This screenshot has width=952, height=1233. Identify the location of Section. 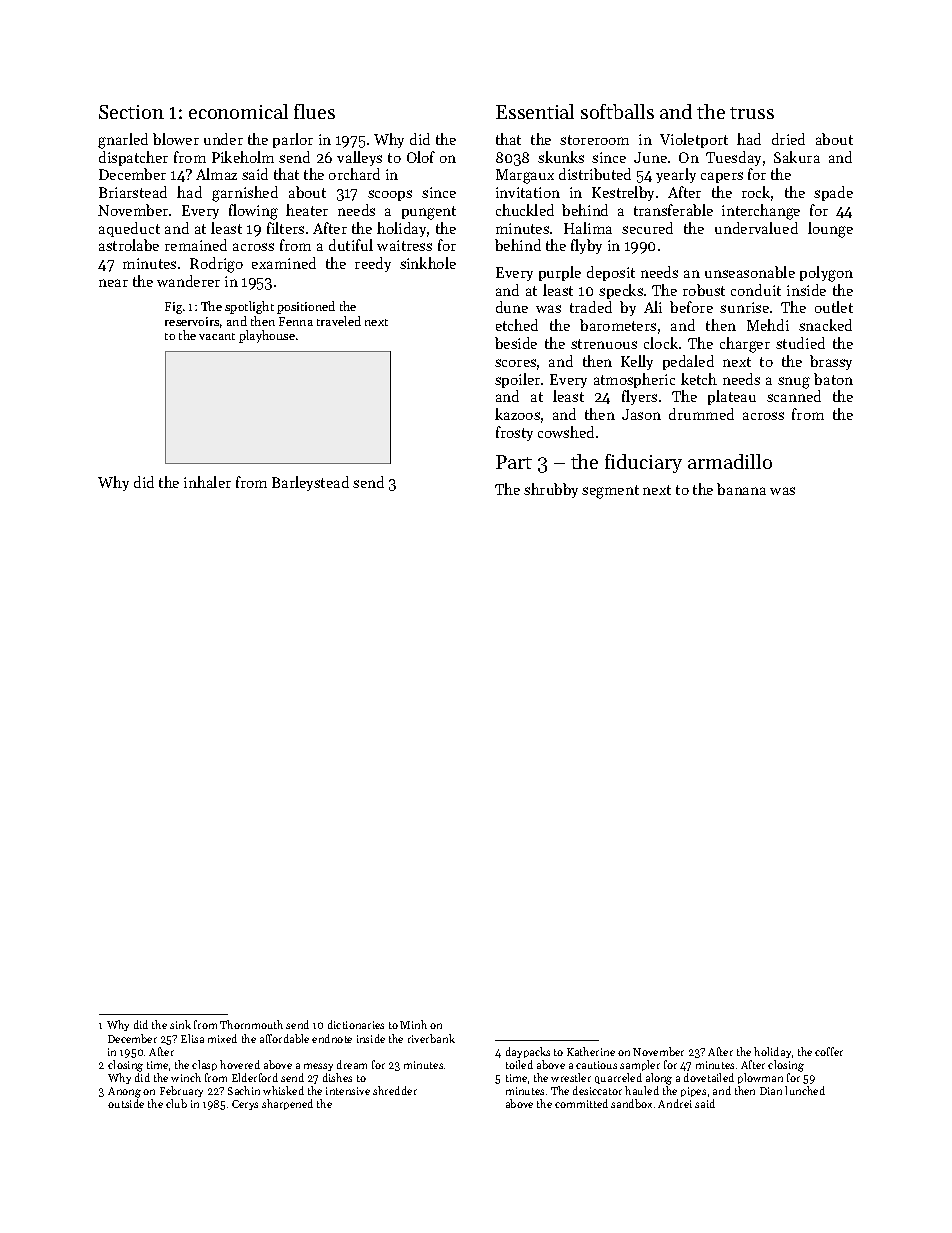
(131, 112).
